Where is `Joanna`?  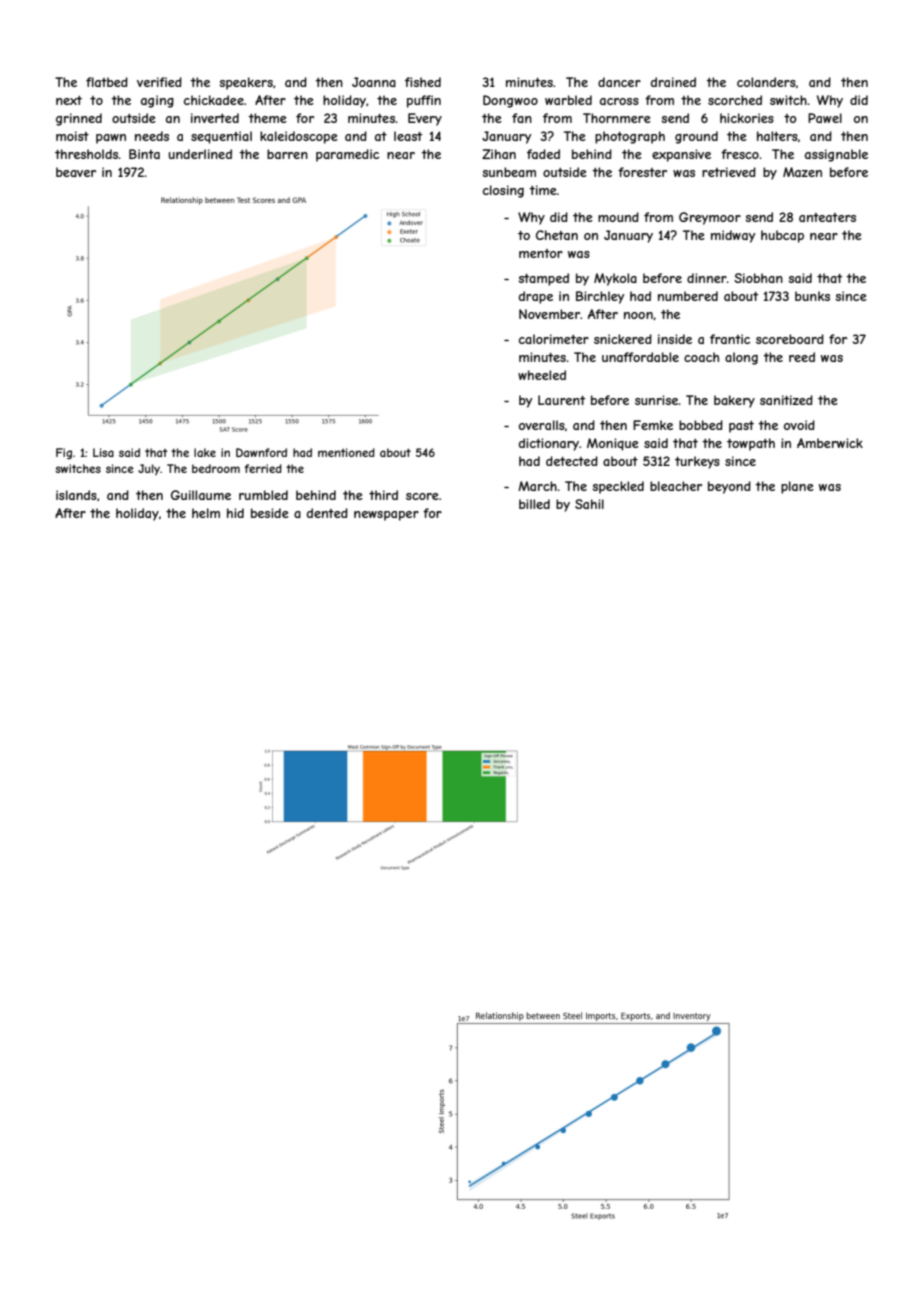 Joanna is located at coordinates (374, 82).
